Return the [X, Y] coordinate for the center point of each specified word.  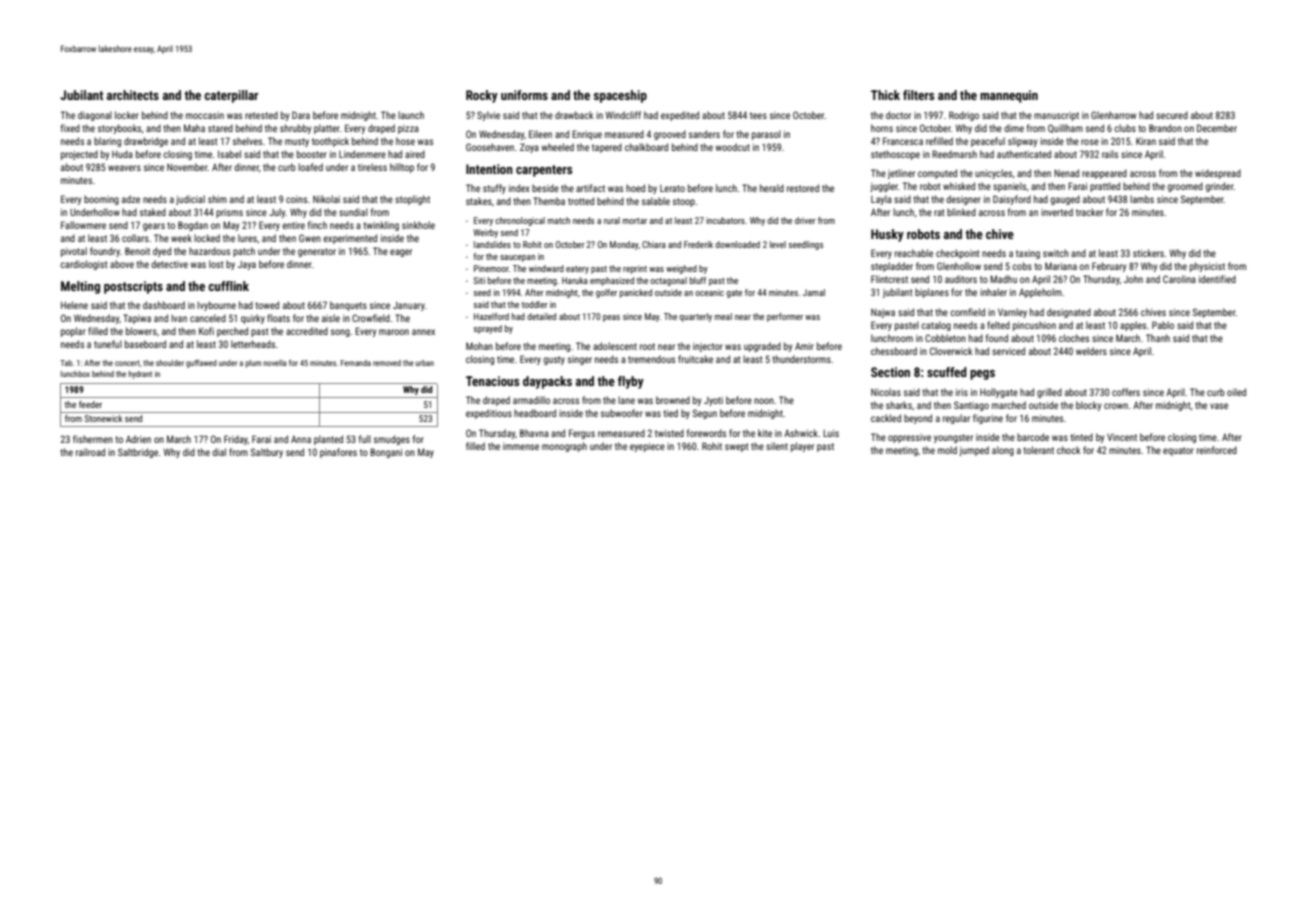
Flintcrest [889, 279]
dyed [162, 252]
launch [411, 115]
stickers [1148, 253]
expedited [680, 116]
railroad [90, 452]
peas [611, 318]
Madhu [1003, 279]
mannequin [1009, 96]
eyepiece [647, 447]
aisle [331, 318]
